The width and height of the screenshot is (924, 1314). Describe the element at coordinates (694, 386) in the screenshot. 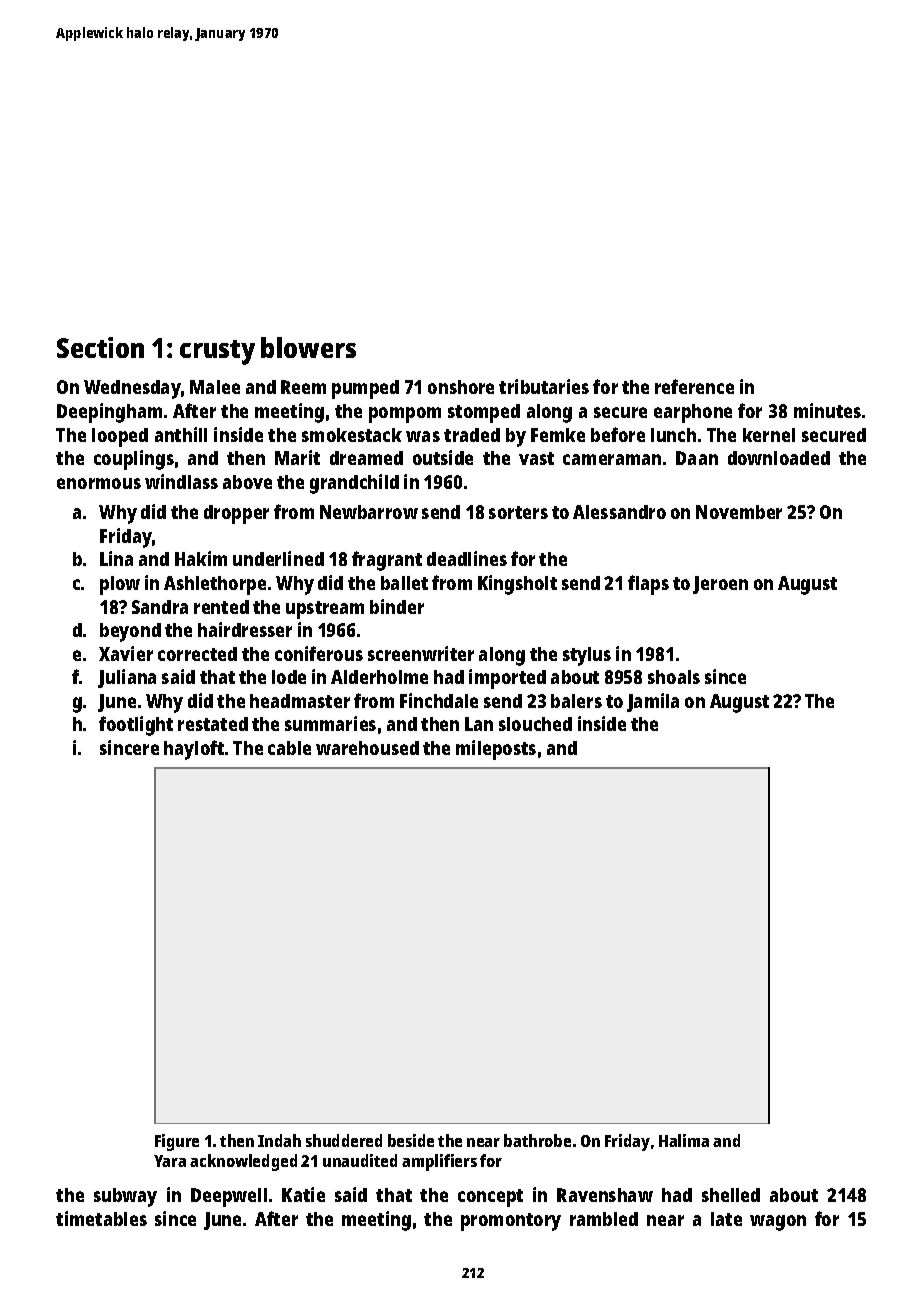

I see `reference` at that location.
